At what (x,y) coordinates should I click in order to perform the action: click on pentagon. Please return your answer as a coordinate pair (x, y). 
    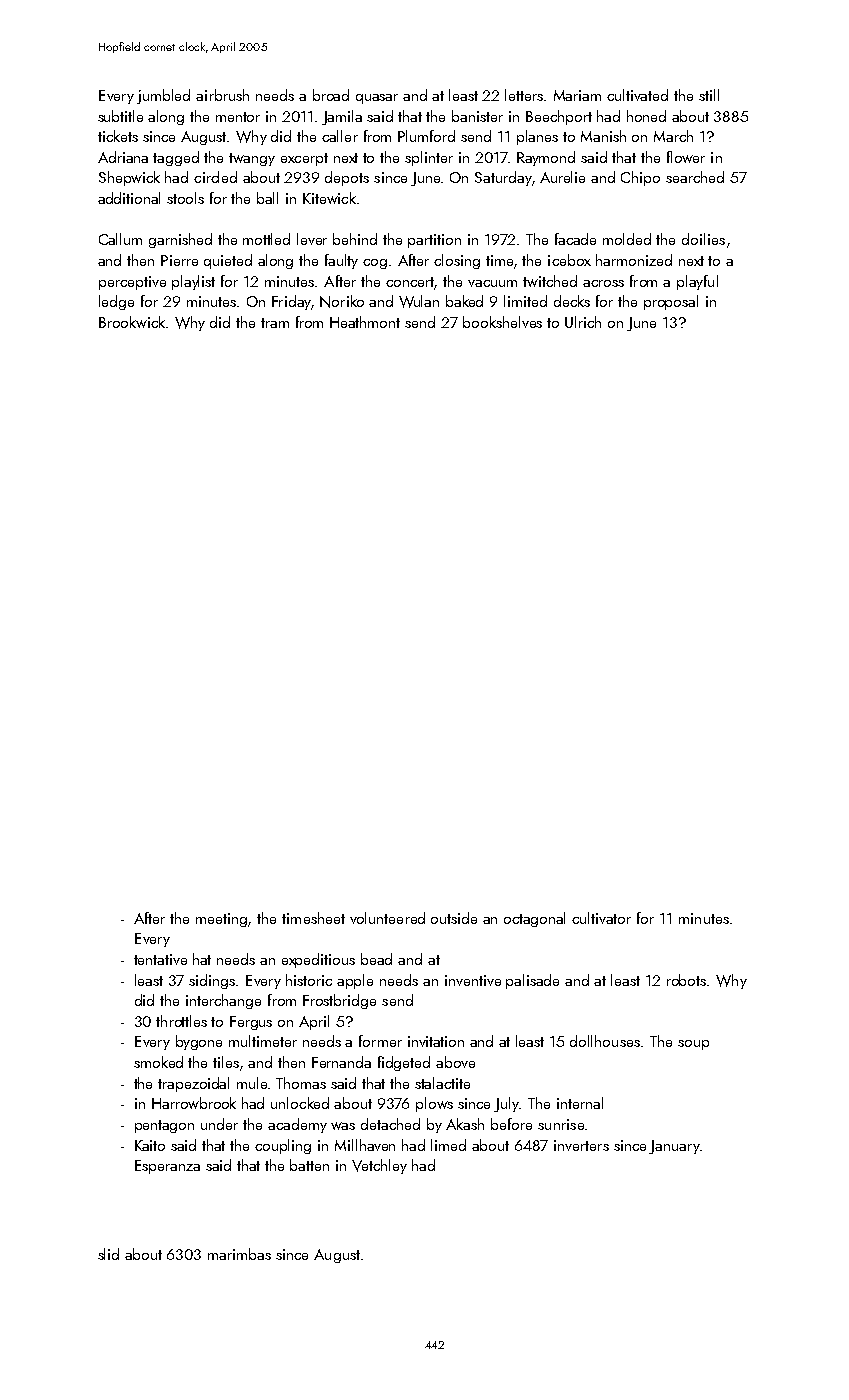
    Looking at the image, I should click on (164, 1126).
